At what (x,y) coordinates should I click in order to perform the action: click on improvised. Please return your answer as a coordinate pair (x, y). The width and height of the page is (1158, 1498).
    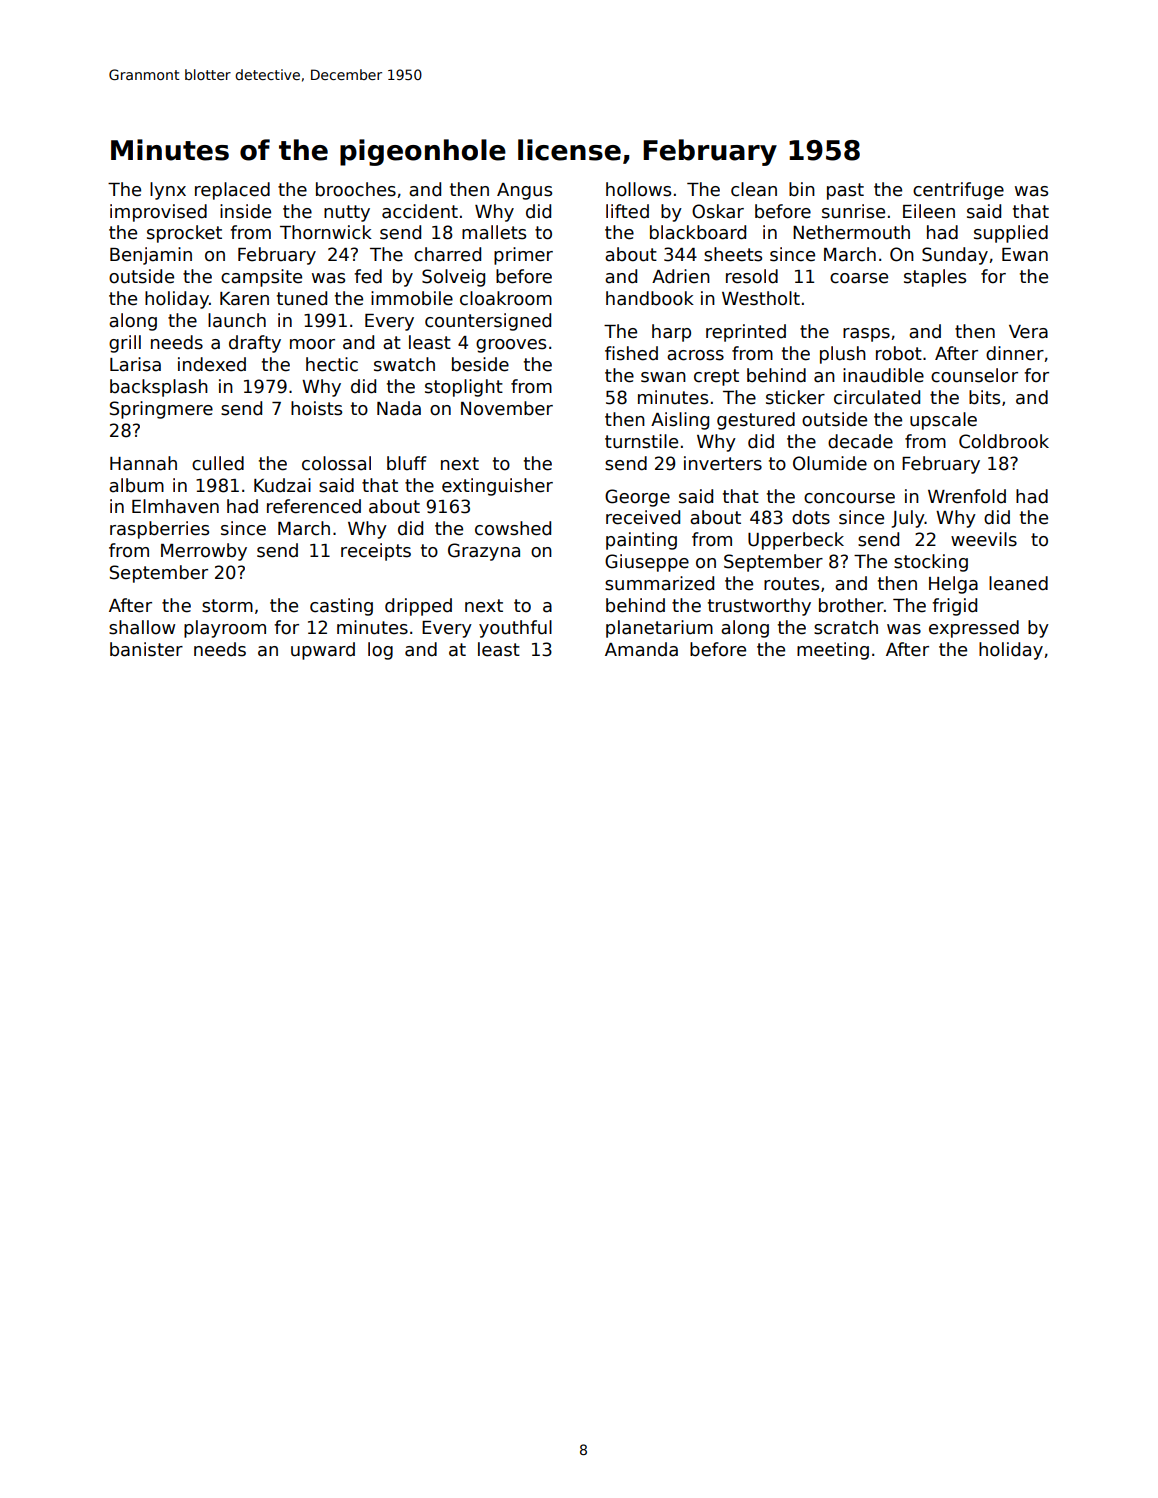
    Looking at the image, I should click on (158, 213).
